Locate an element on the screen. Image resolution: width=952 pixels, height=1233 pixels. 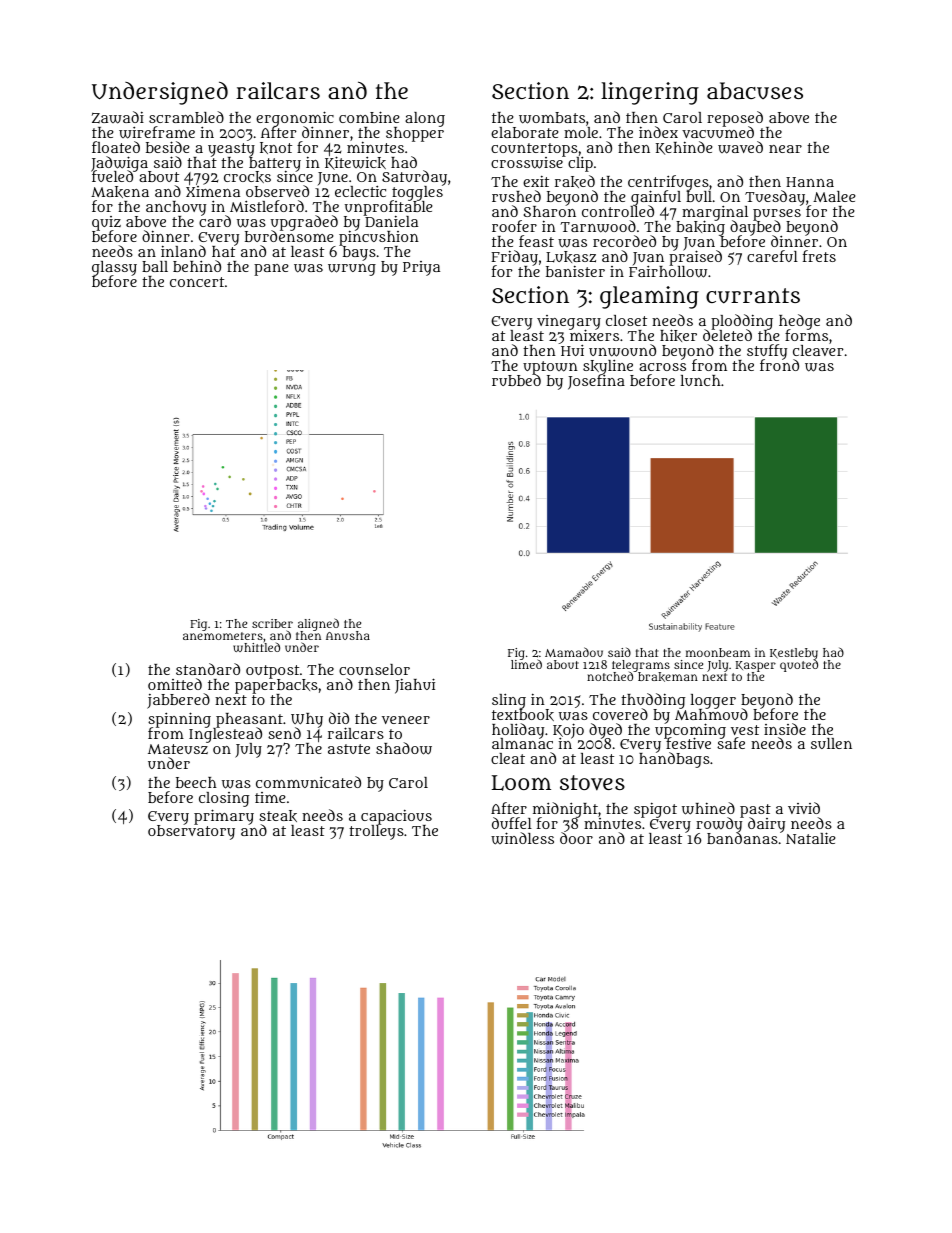
Fairhollow is located at coordinates (668, 272).
